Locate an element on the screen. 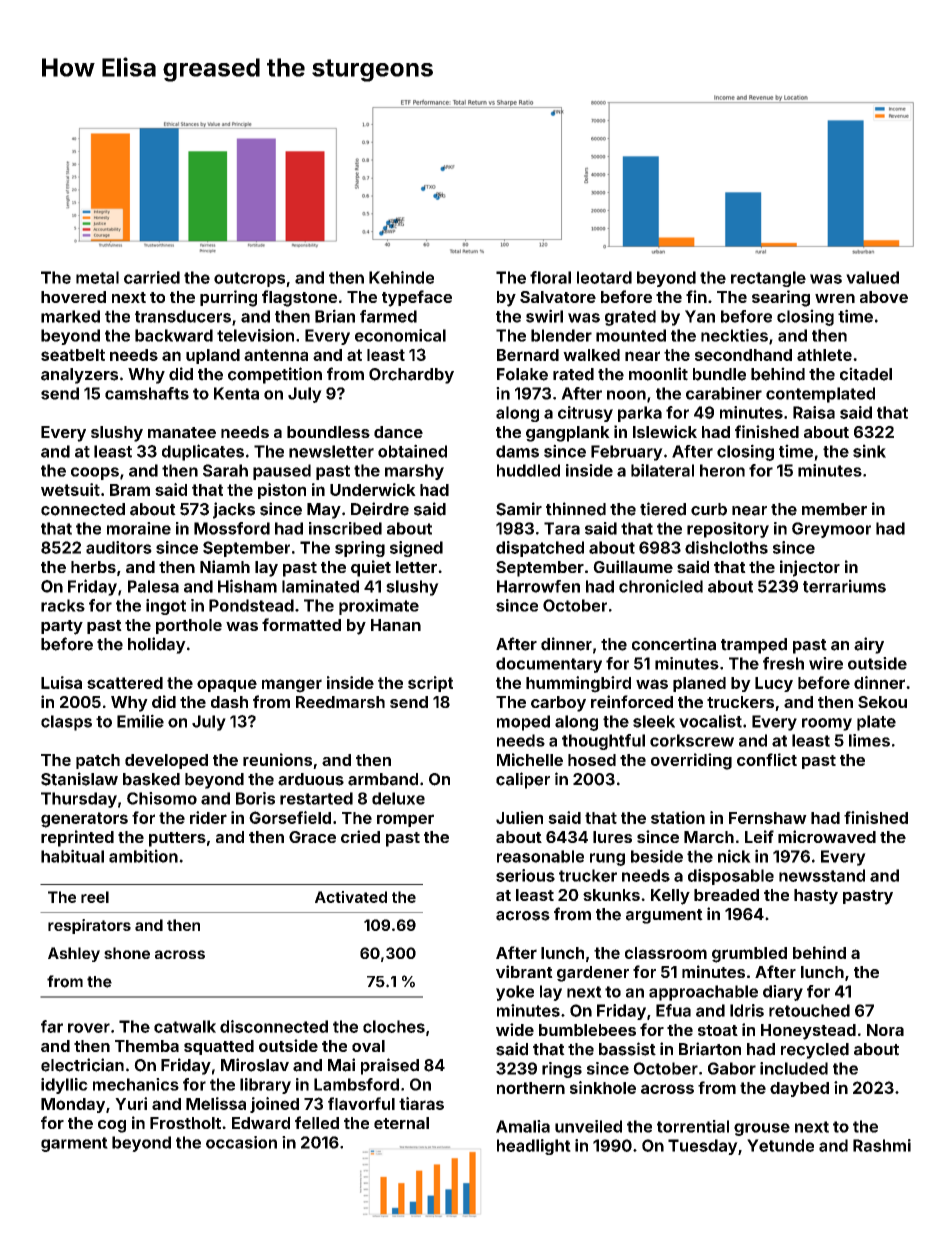 The width and height of the screenshot is (952, 1233). garment is located at coordinates (74, 1144).
